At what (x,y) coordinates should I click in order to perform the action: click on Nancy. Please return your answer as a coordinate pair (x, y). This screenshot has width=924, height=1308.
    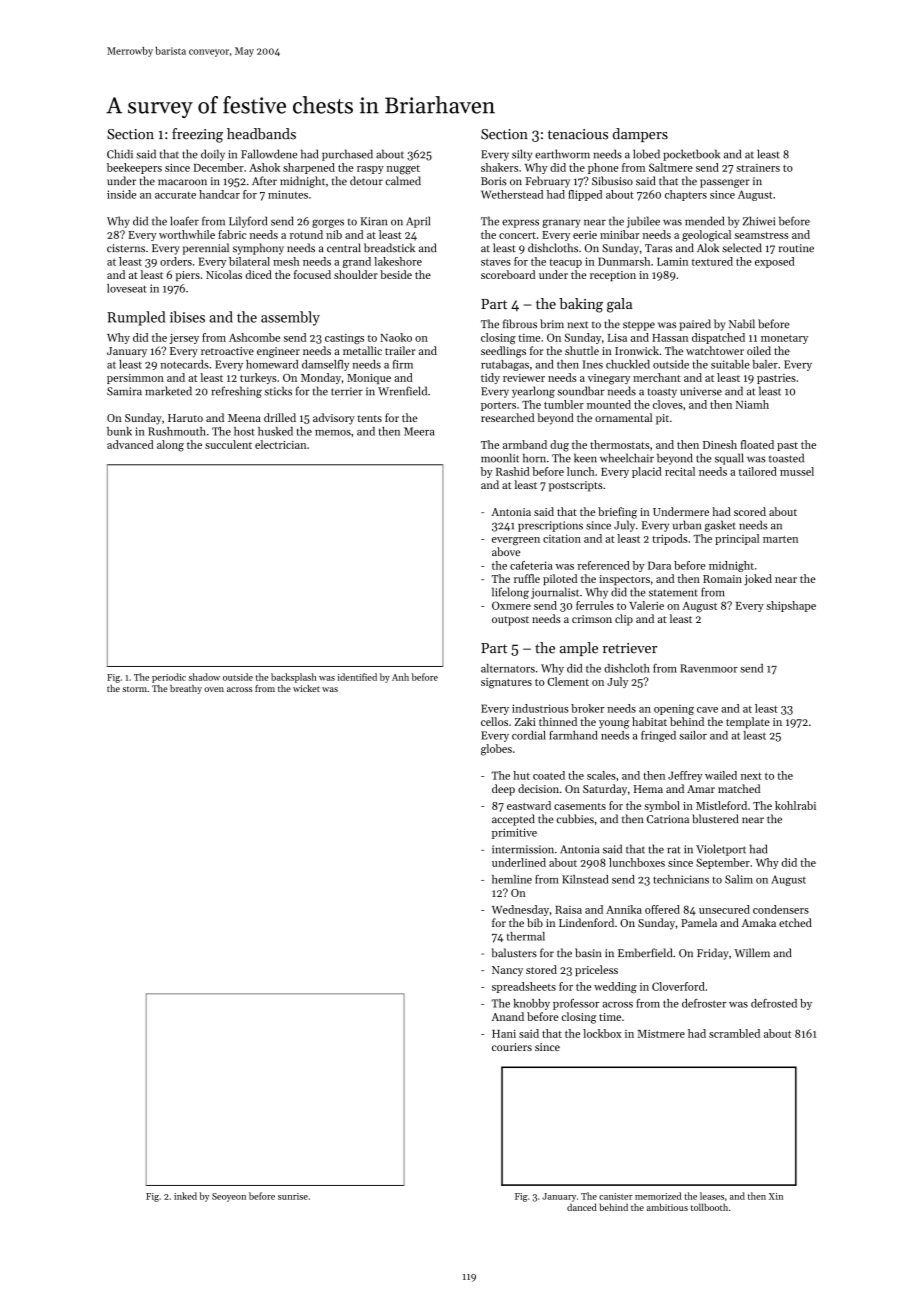
    Looking at the image, I should click on (507, 971).
